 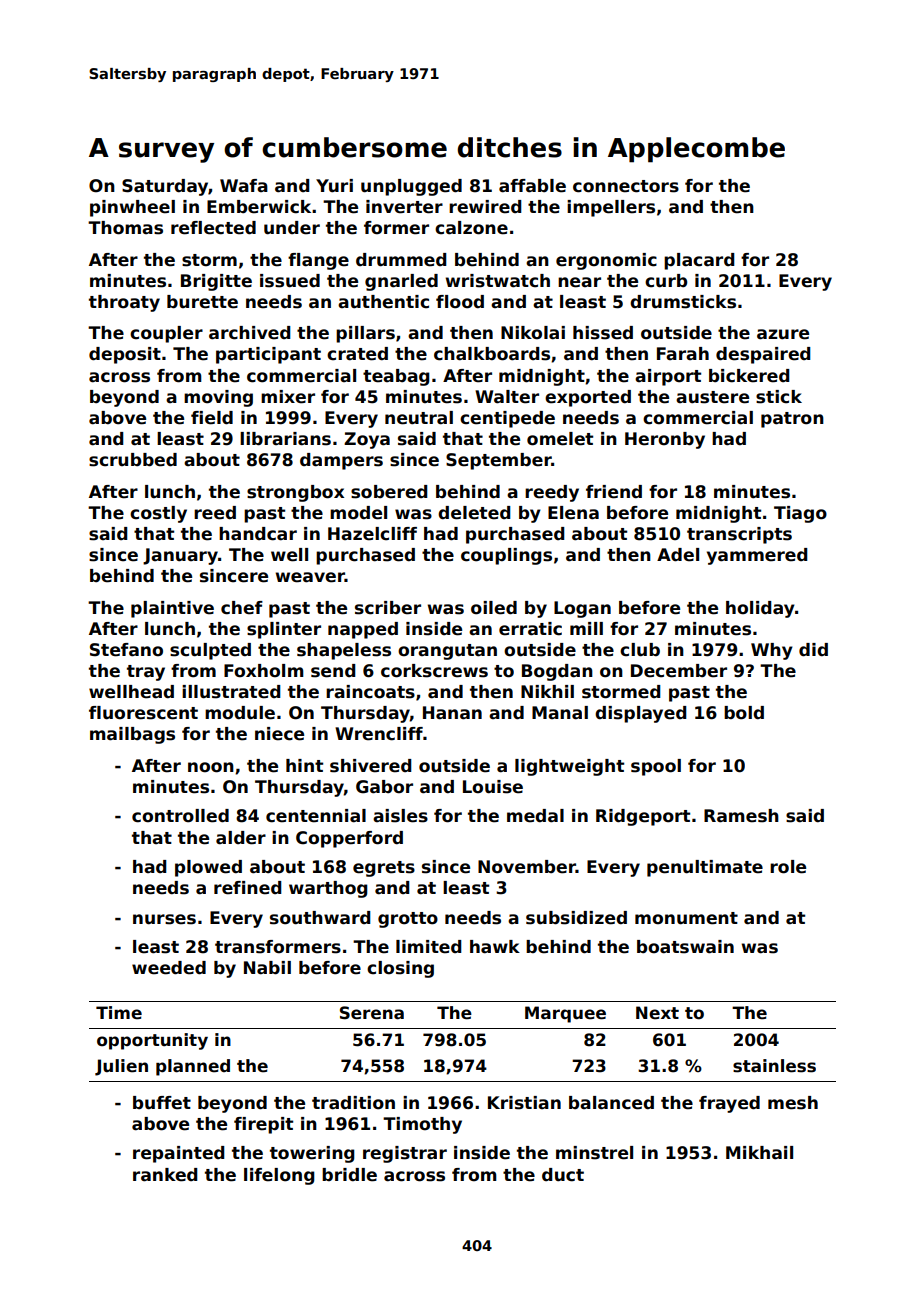 I want to click on weeded, so click(x=169, y=968).
